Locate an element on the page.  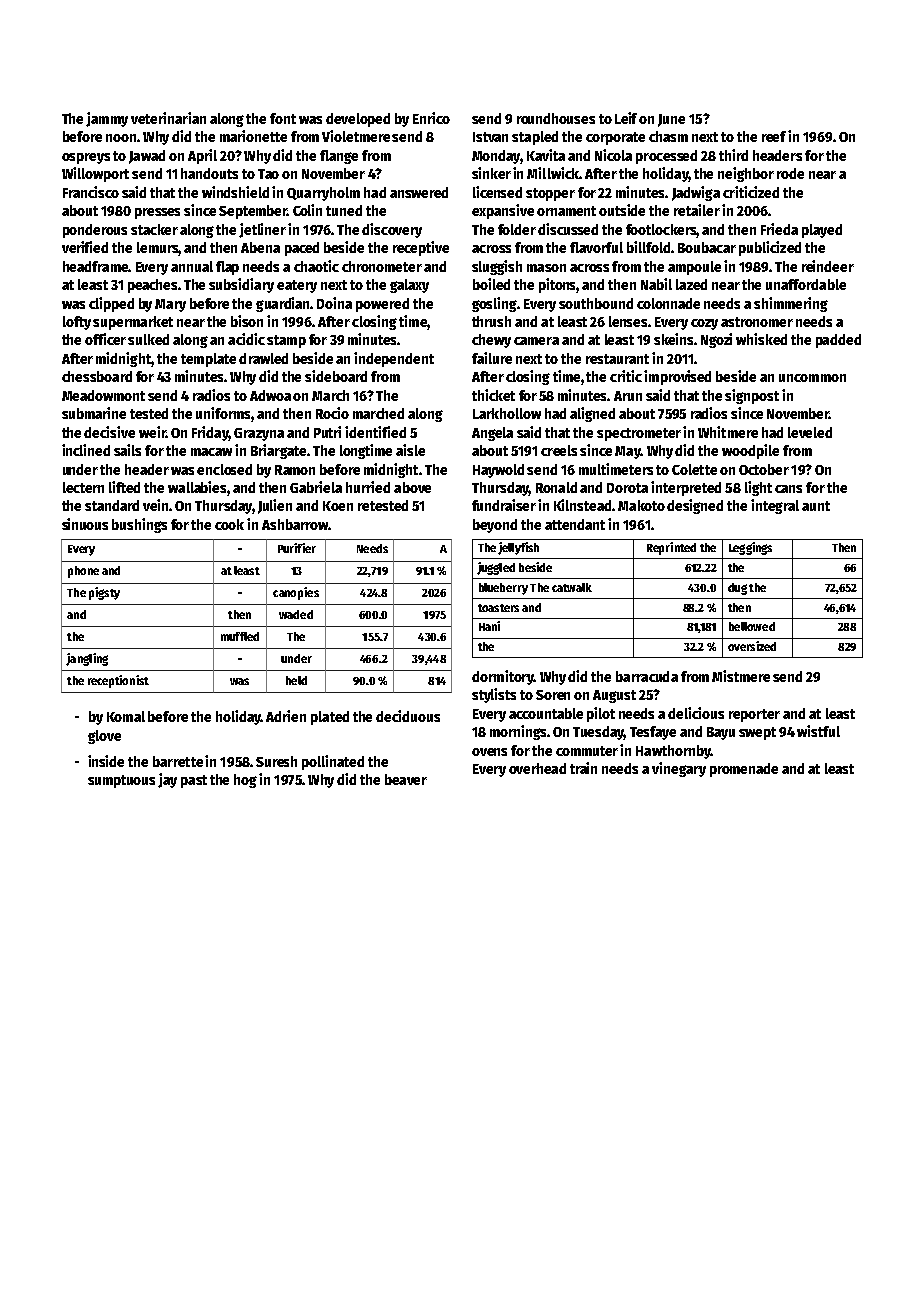
Millwick is located at coordinates (553, 173).
